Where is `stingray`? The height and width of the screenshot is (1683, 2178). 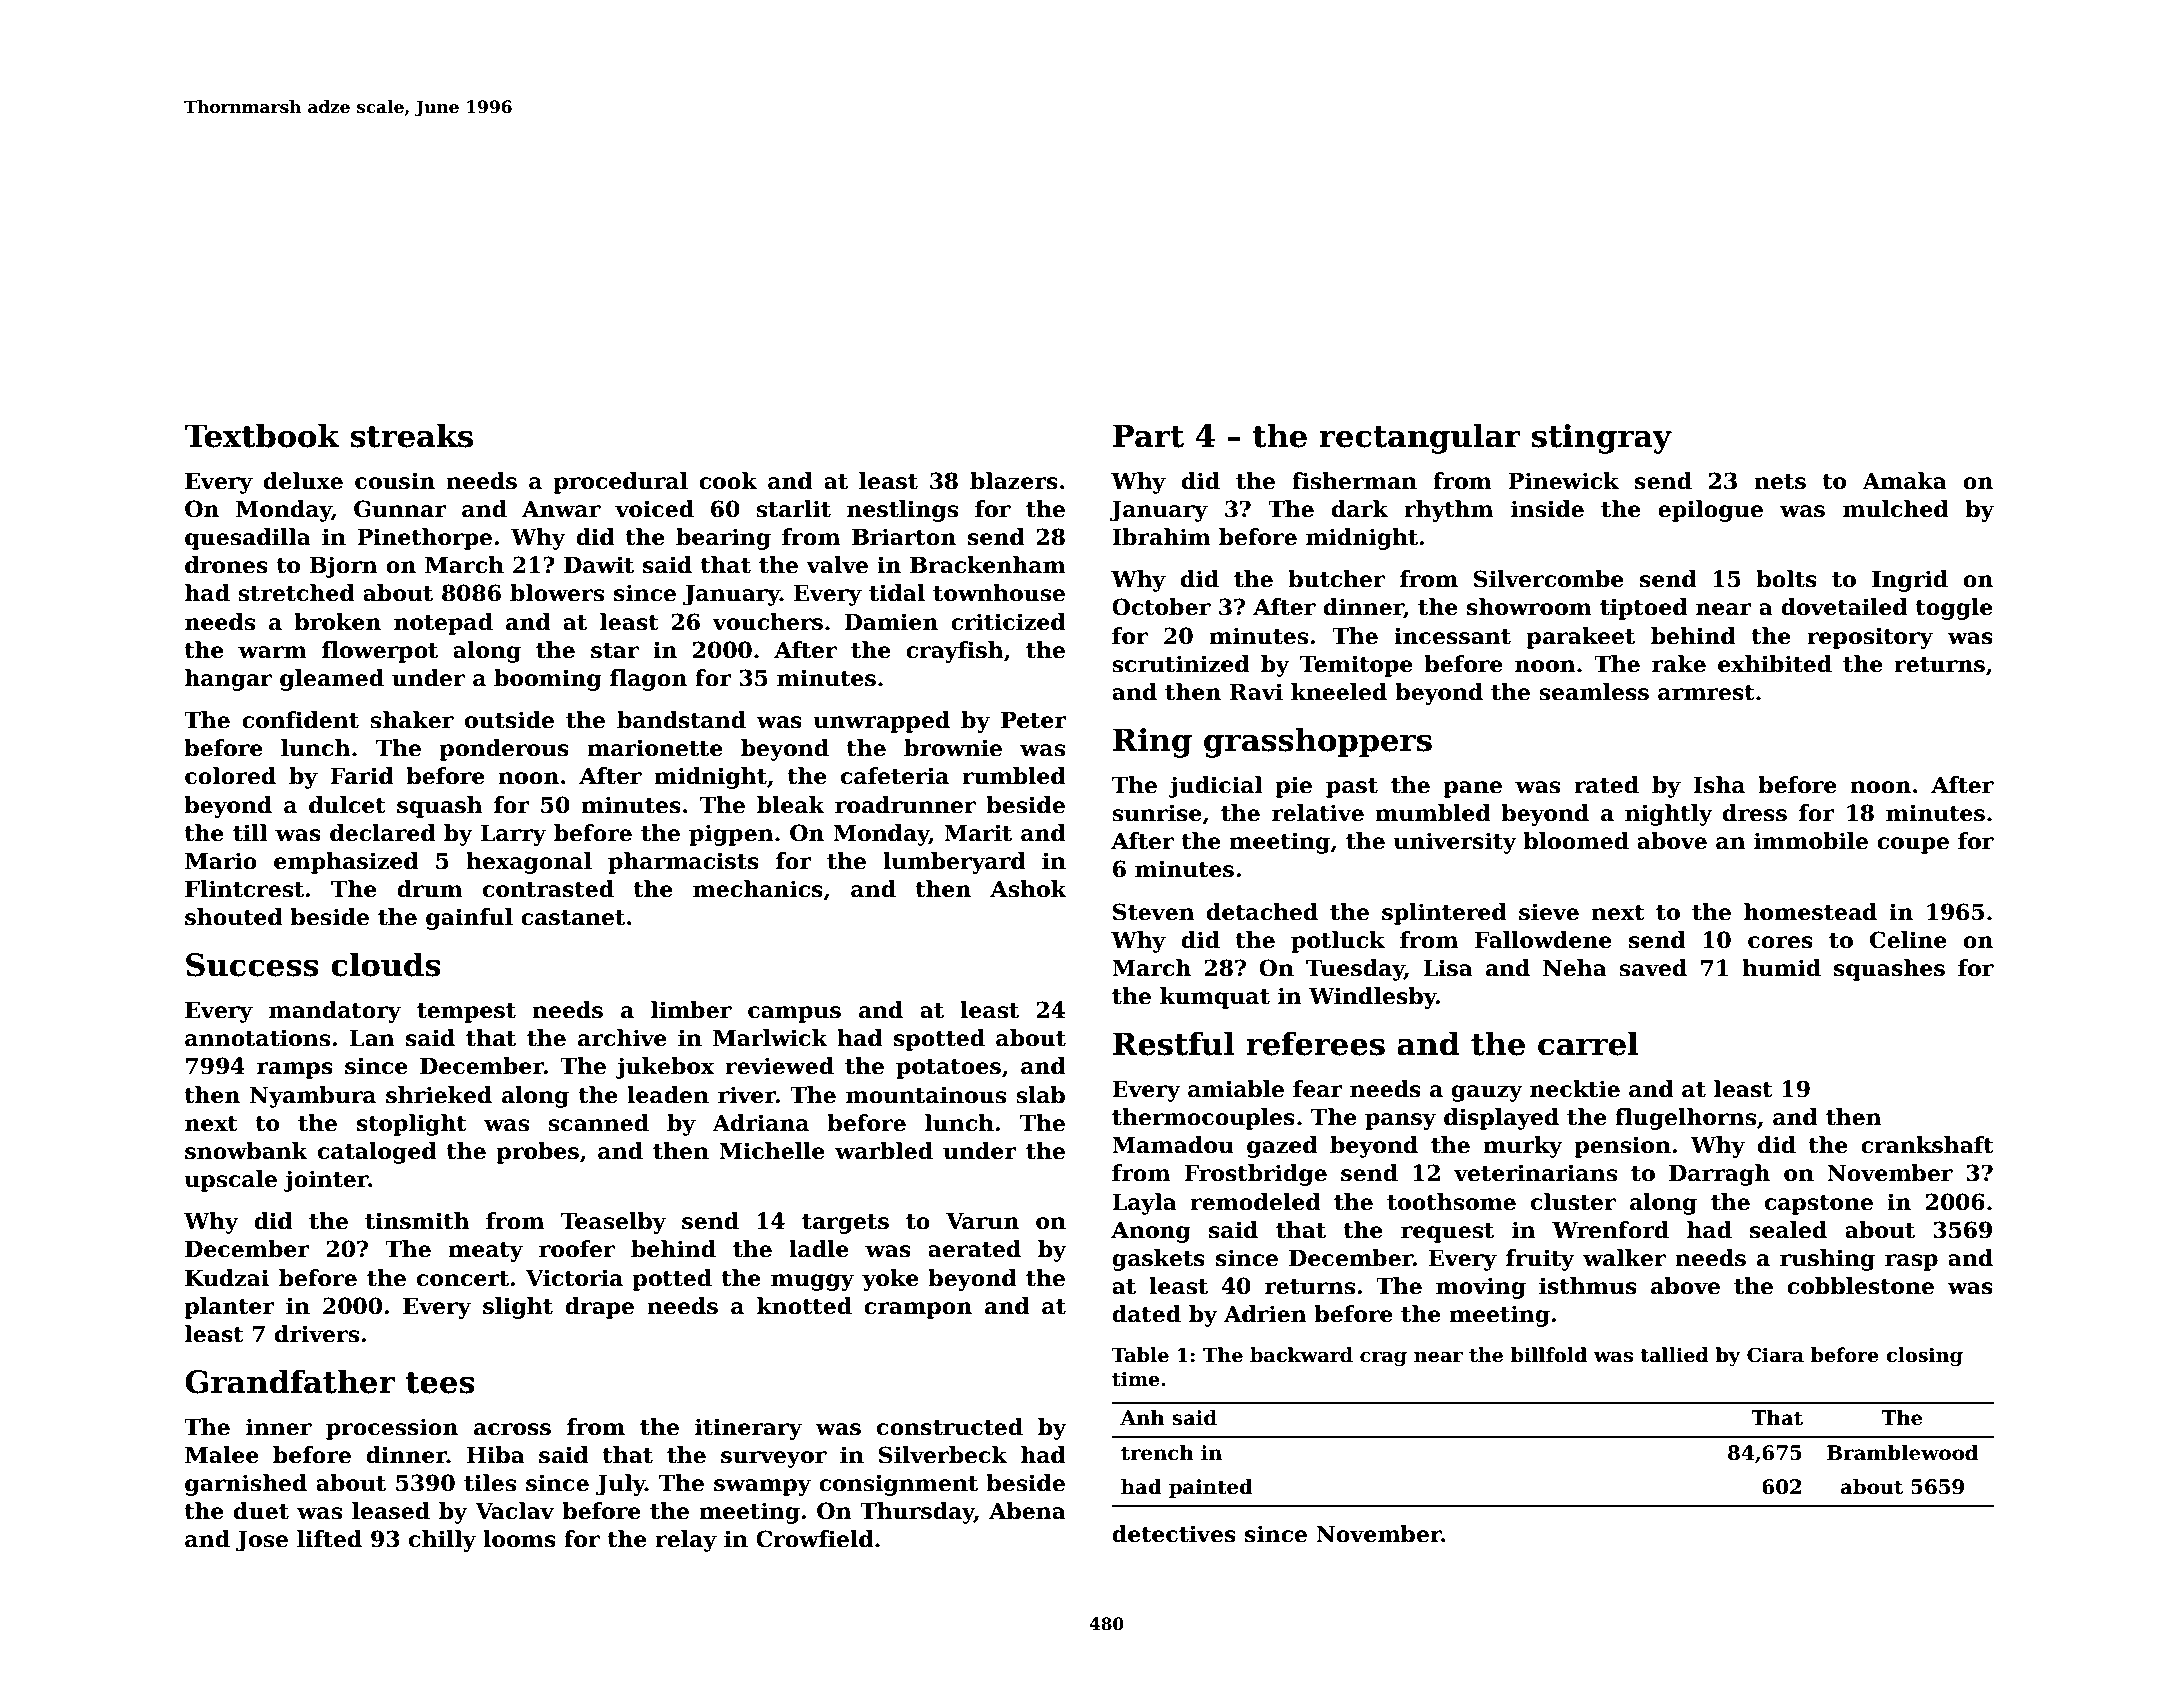 stingray is located at coordinates (1602, 439).
